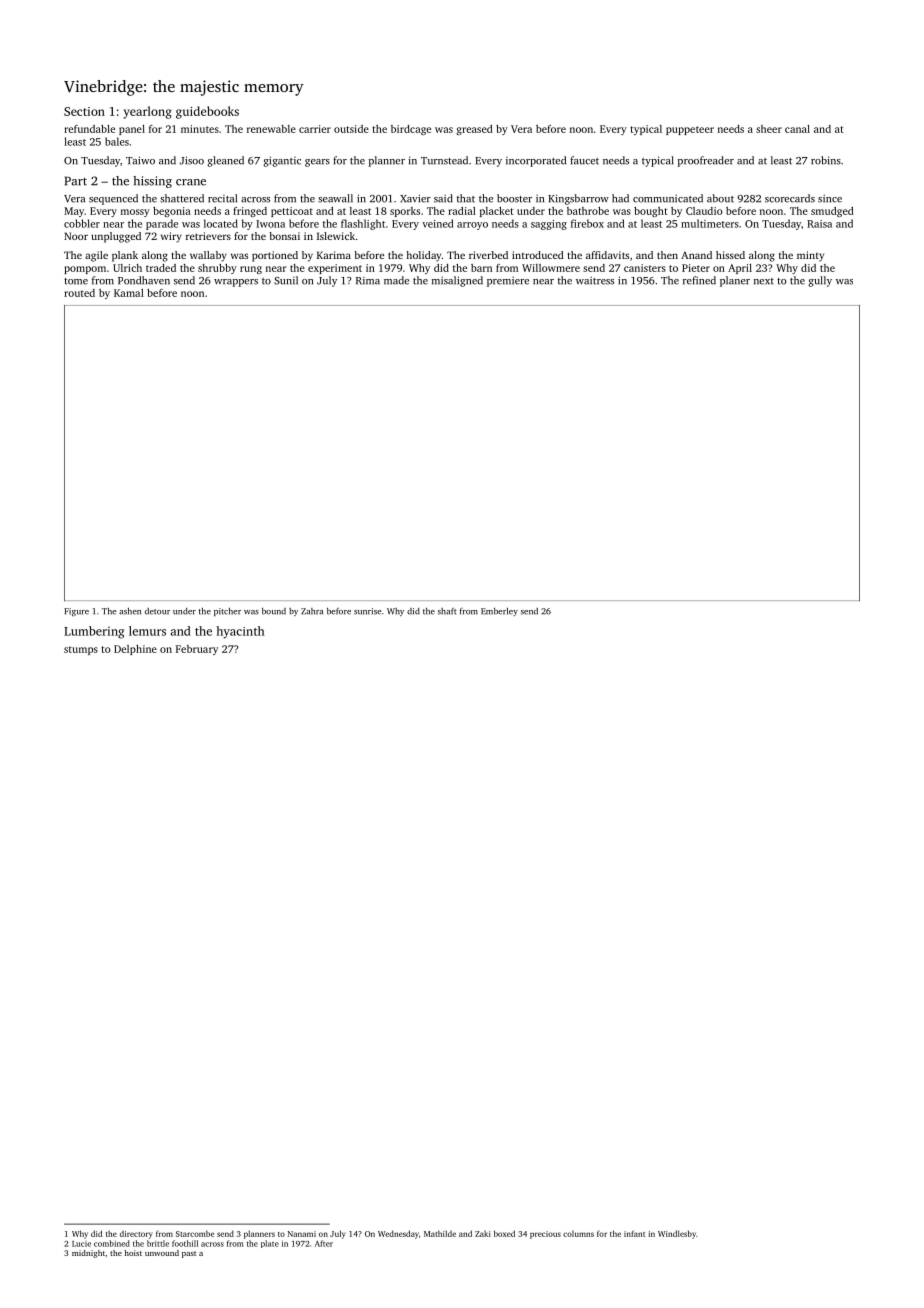 The width and height of the screenshot is (924, 1308). What do you see at coordinates (157, 611) in the screenshot?
I see `detour` at bounding box center [157, 611].
